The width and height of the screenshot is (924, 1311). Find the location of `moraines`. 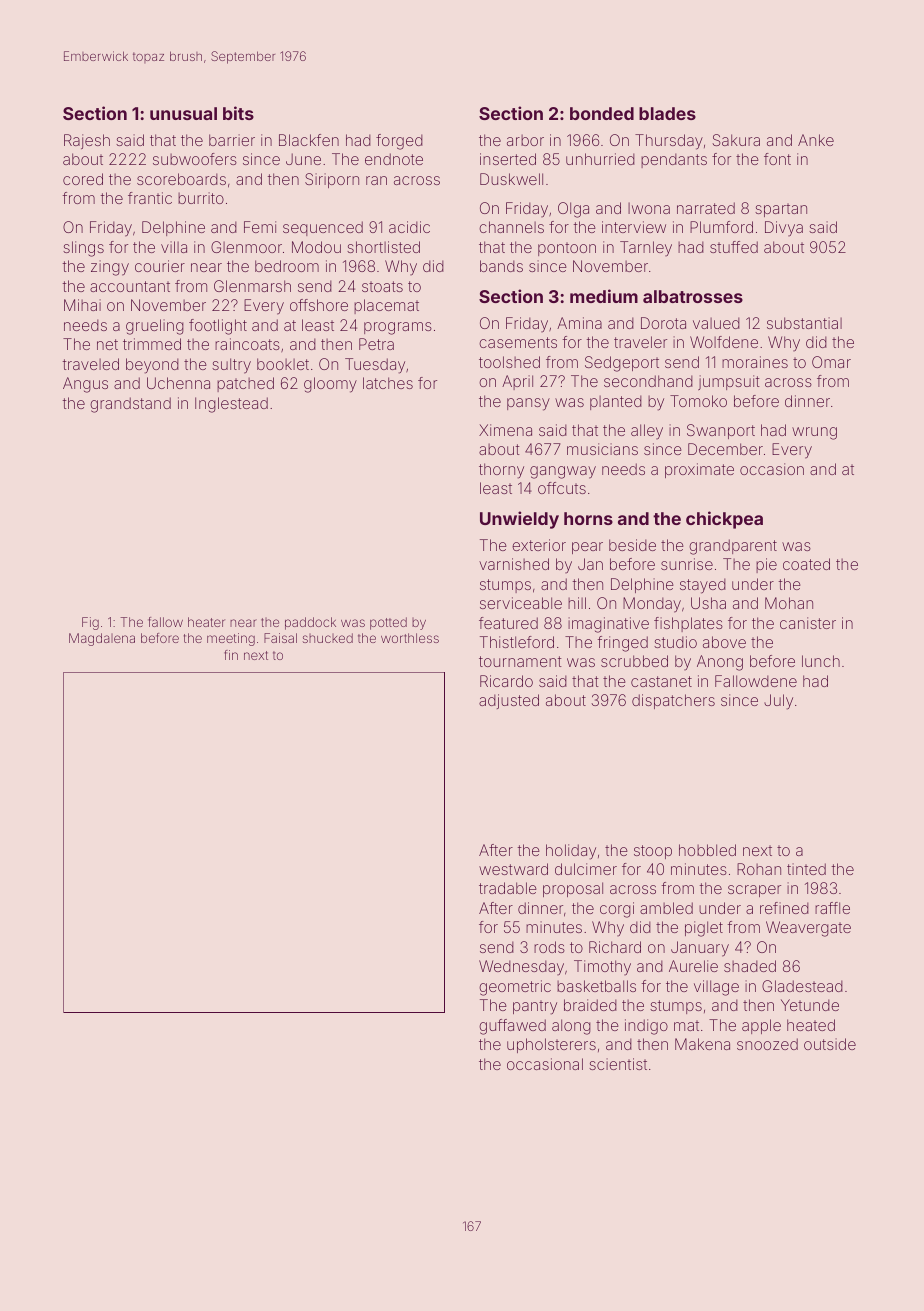

moraines is located at coordinates (755, 362).
